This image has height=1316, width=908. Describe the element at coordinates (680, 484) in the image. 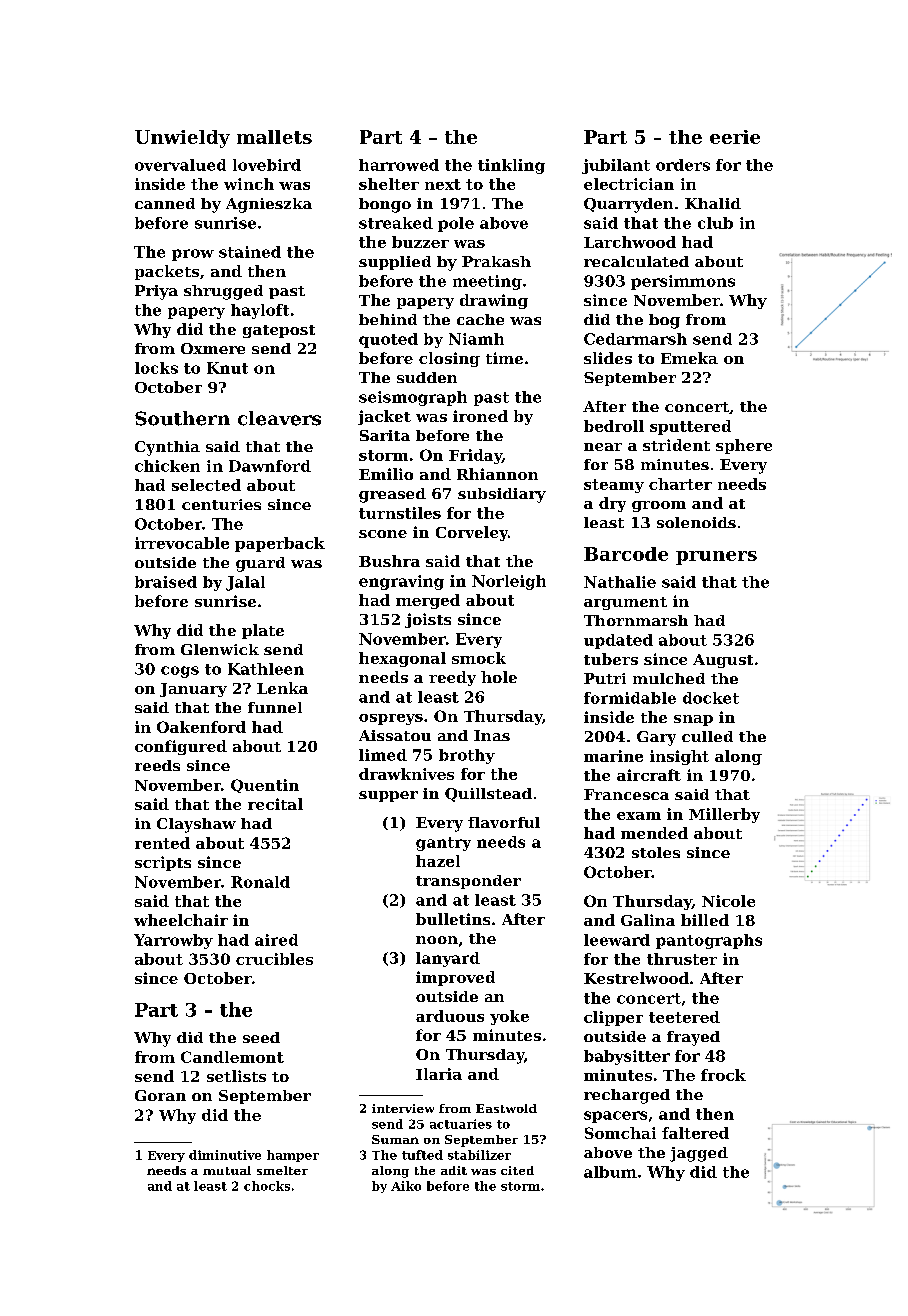

I see `charter` at that location.
